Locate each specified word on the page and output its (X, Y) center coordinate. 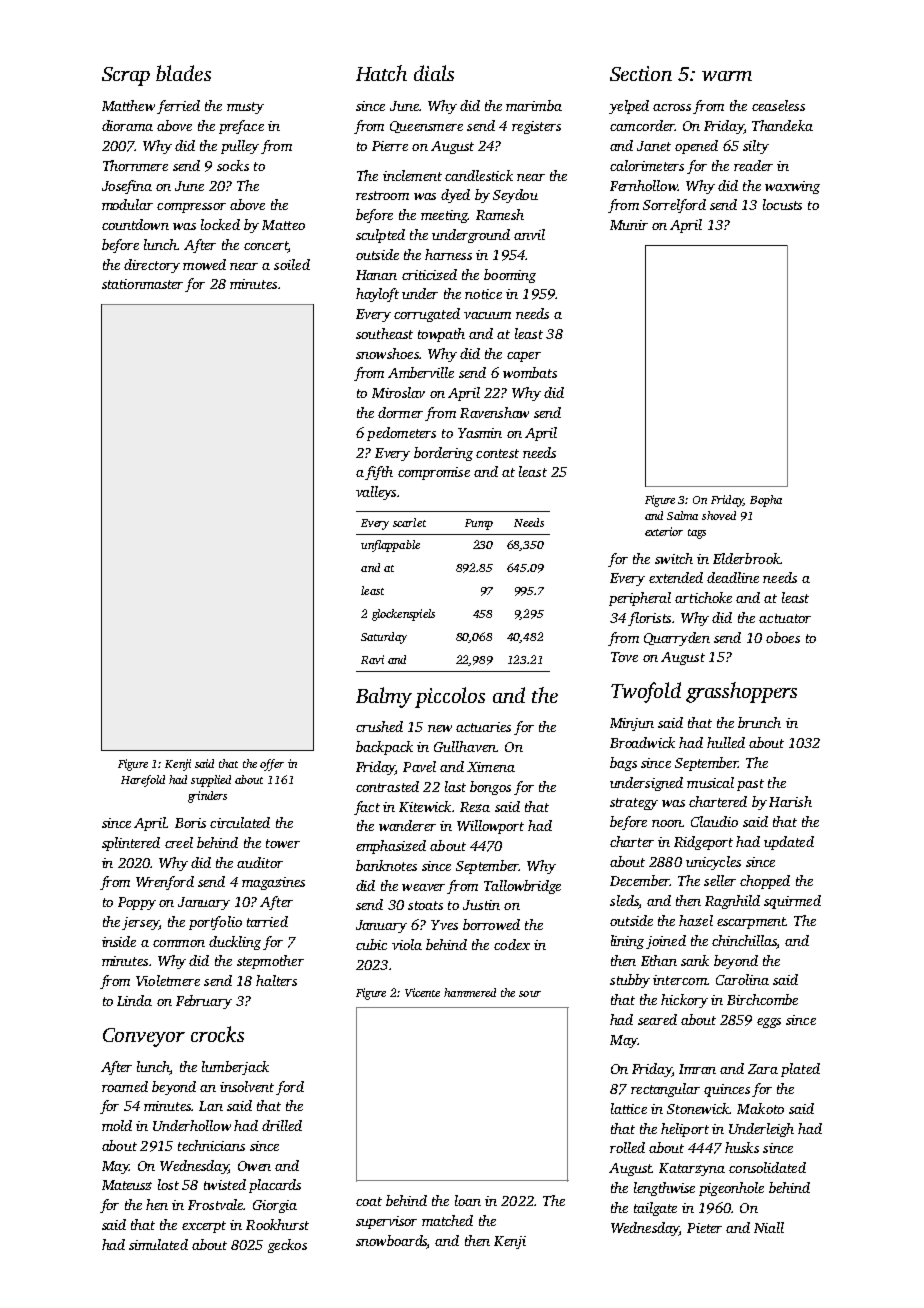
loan (468, 1200)
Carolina (742, 979)
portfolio (215, 923)
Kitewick (425, 806)
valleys (376, 493)
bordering (443, 454)
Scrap (126, 76)
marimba (534, 105)
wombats (530, 372)
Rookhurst (277, 1224)
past (750, 785)
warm (727, 76)
